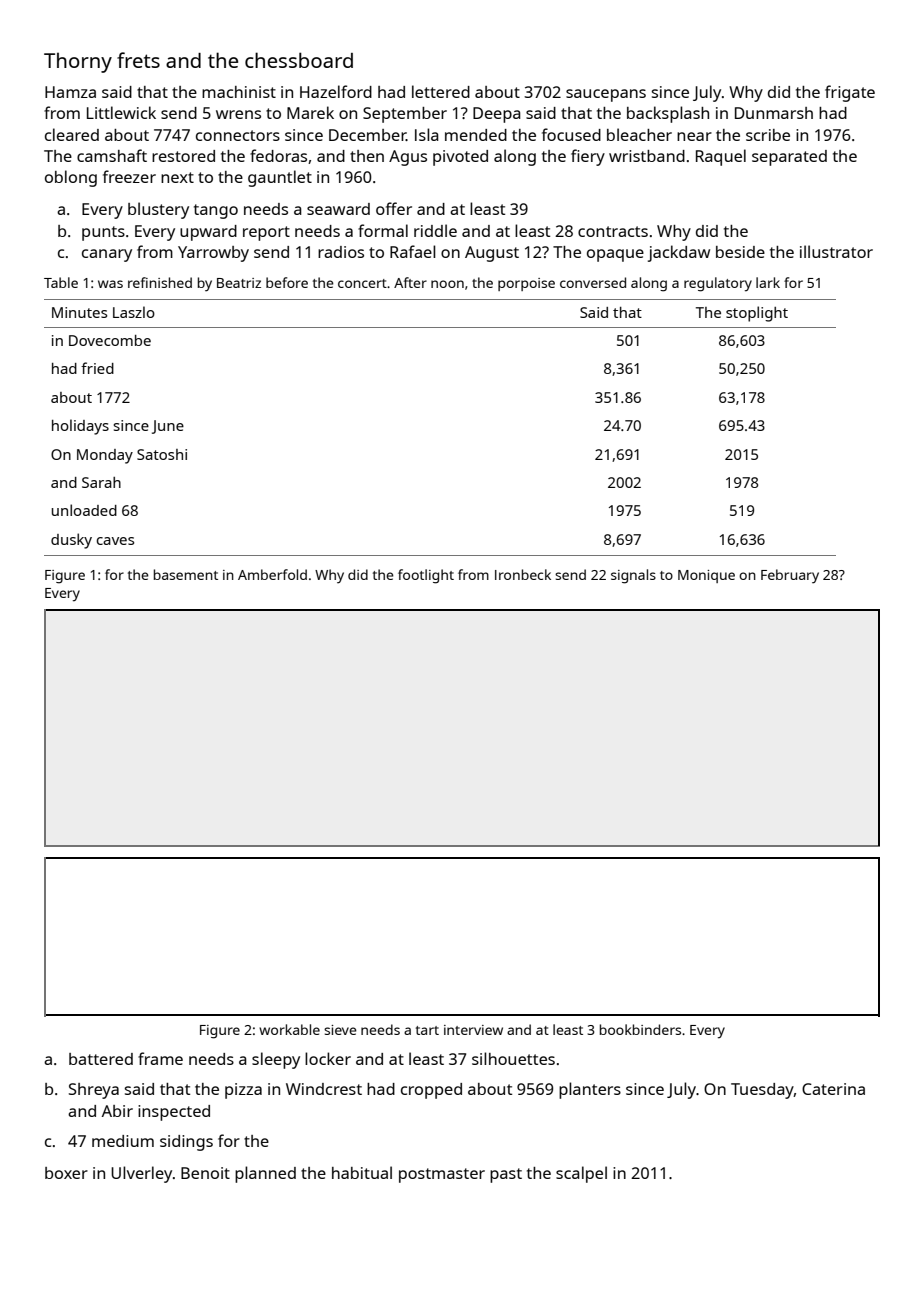 The width and height of the document is (924, 1308). I want to click on workable, so click(289, 1029).
